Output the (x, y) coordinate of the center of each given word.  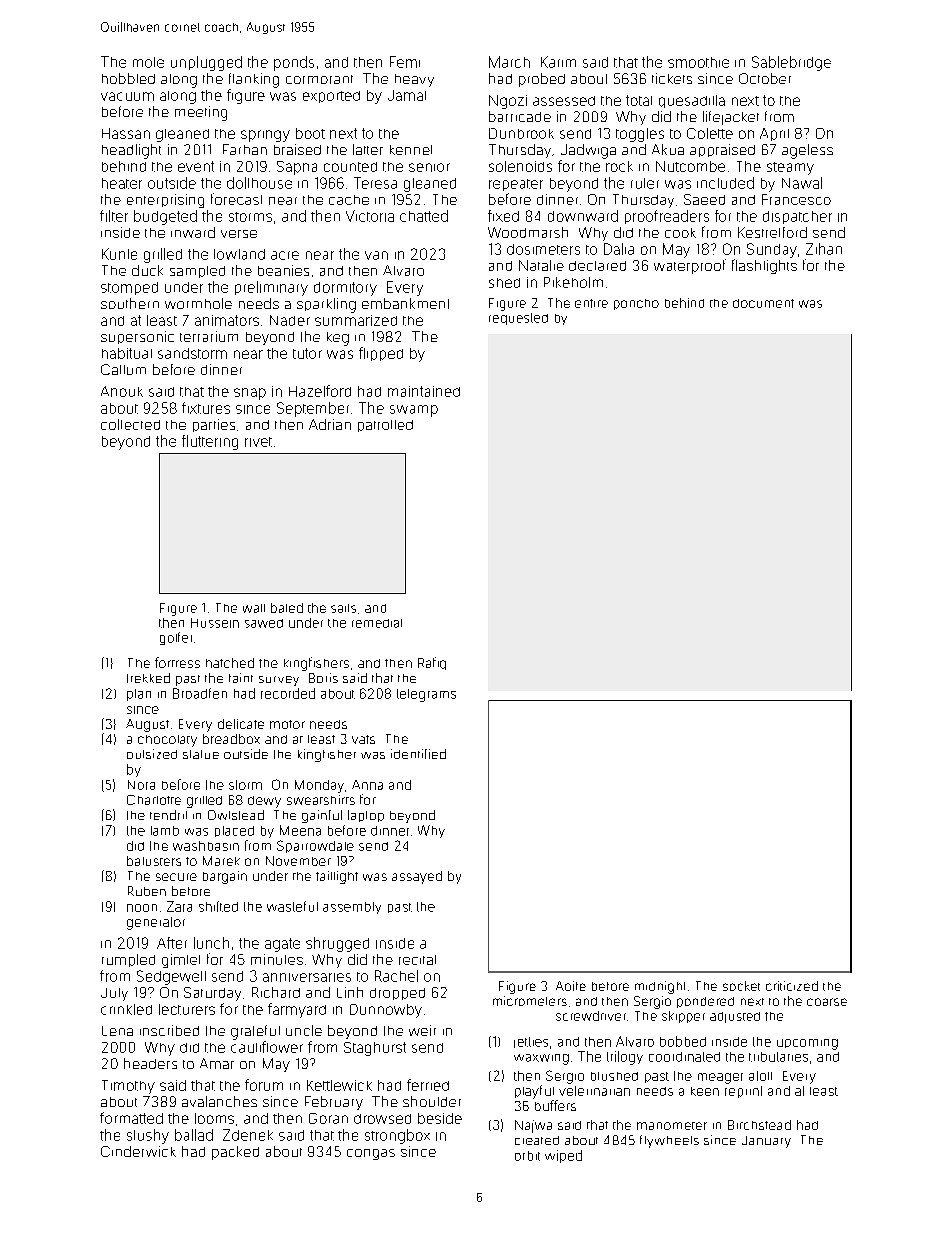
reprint (743, 1092)
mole (148, 62)
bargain (225, 877)
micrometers (530, 1001)
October (765, 78)
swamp (414, 411)
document (763, 303)
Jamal (407, 95)
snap (250, 394)
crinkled (126, 1009)
